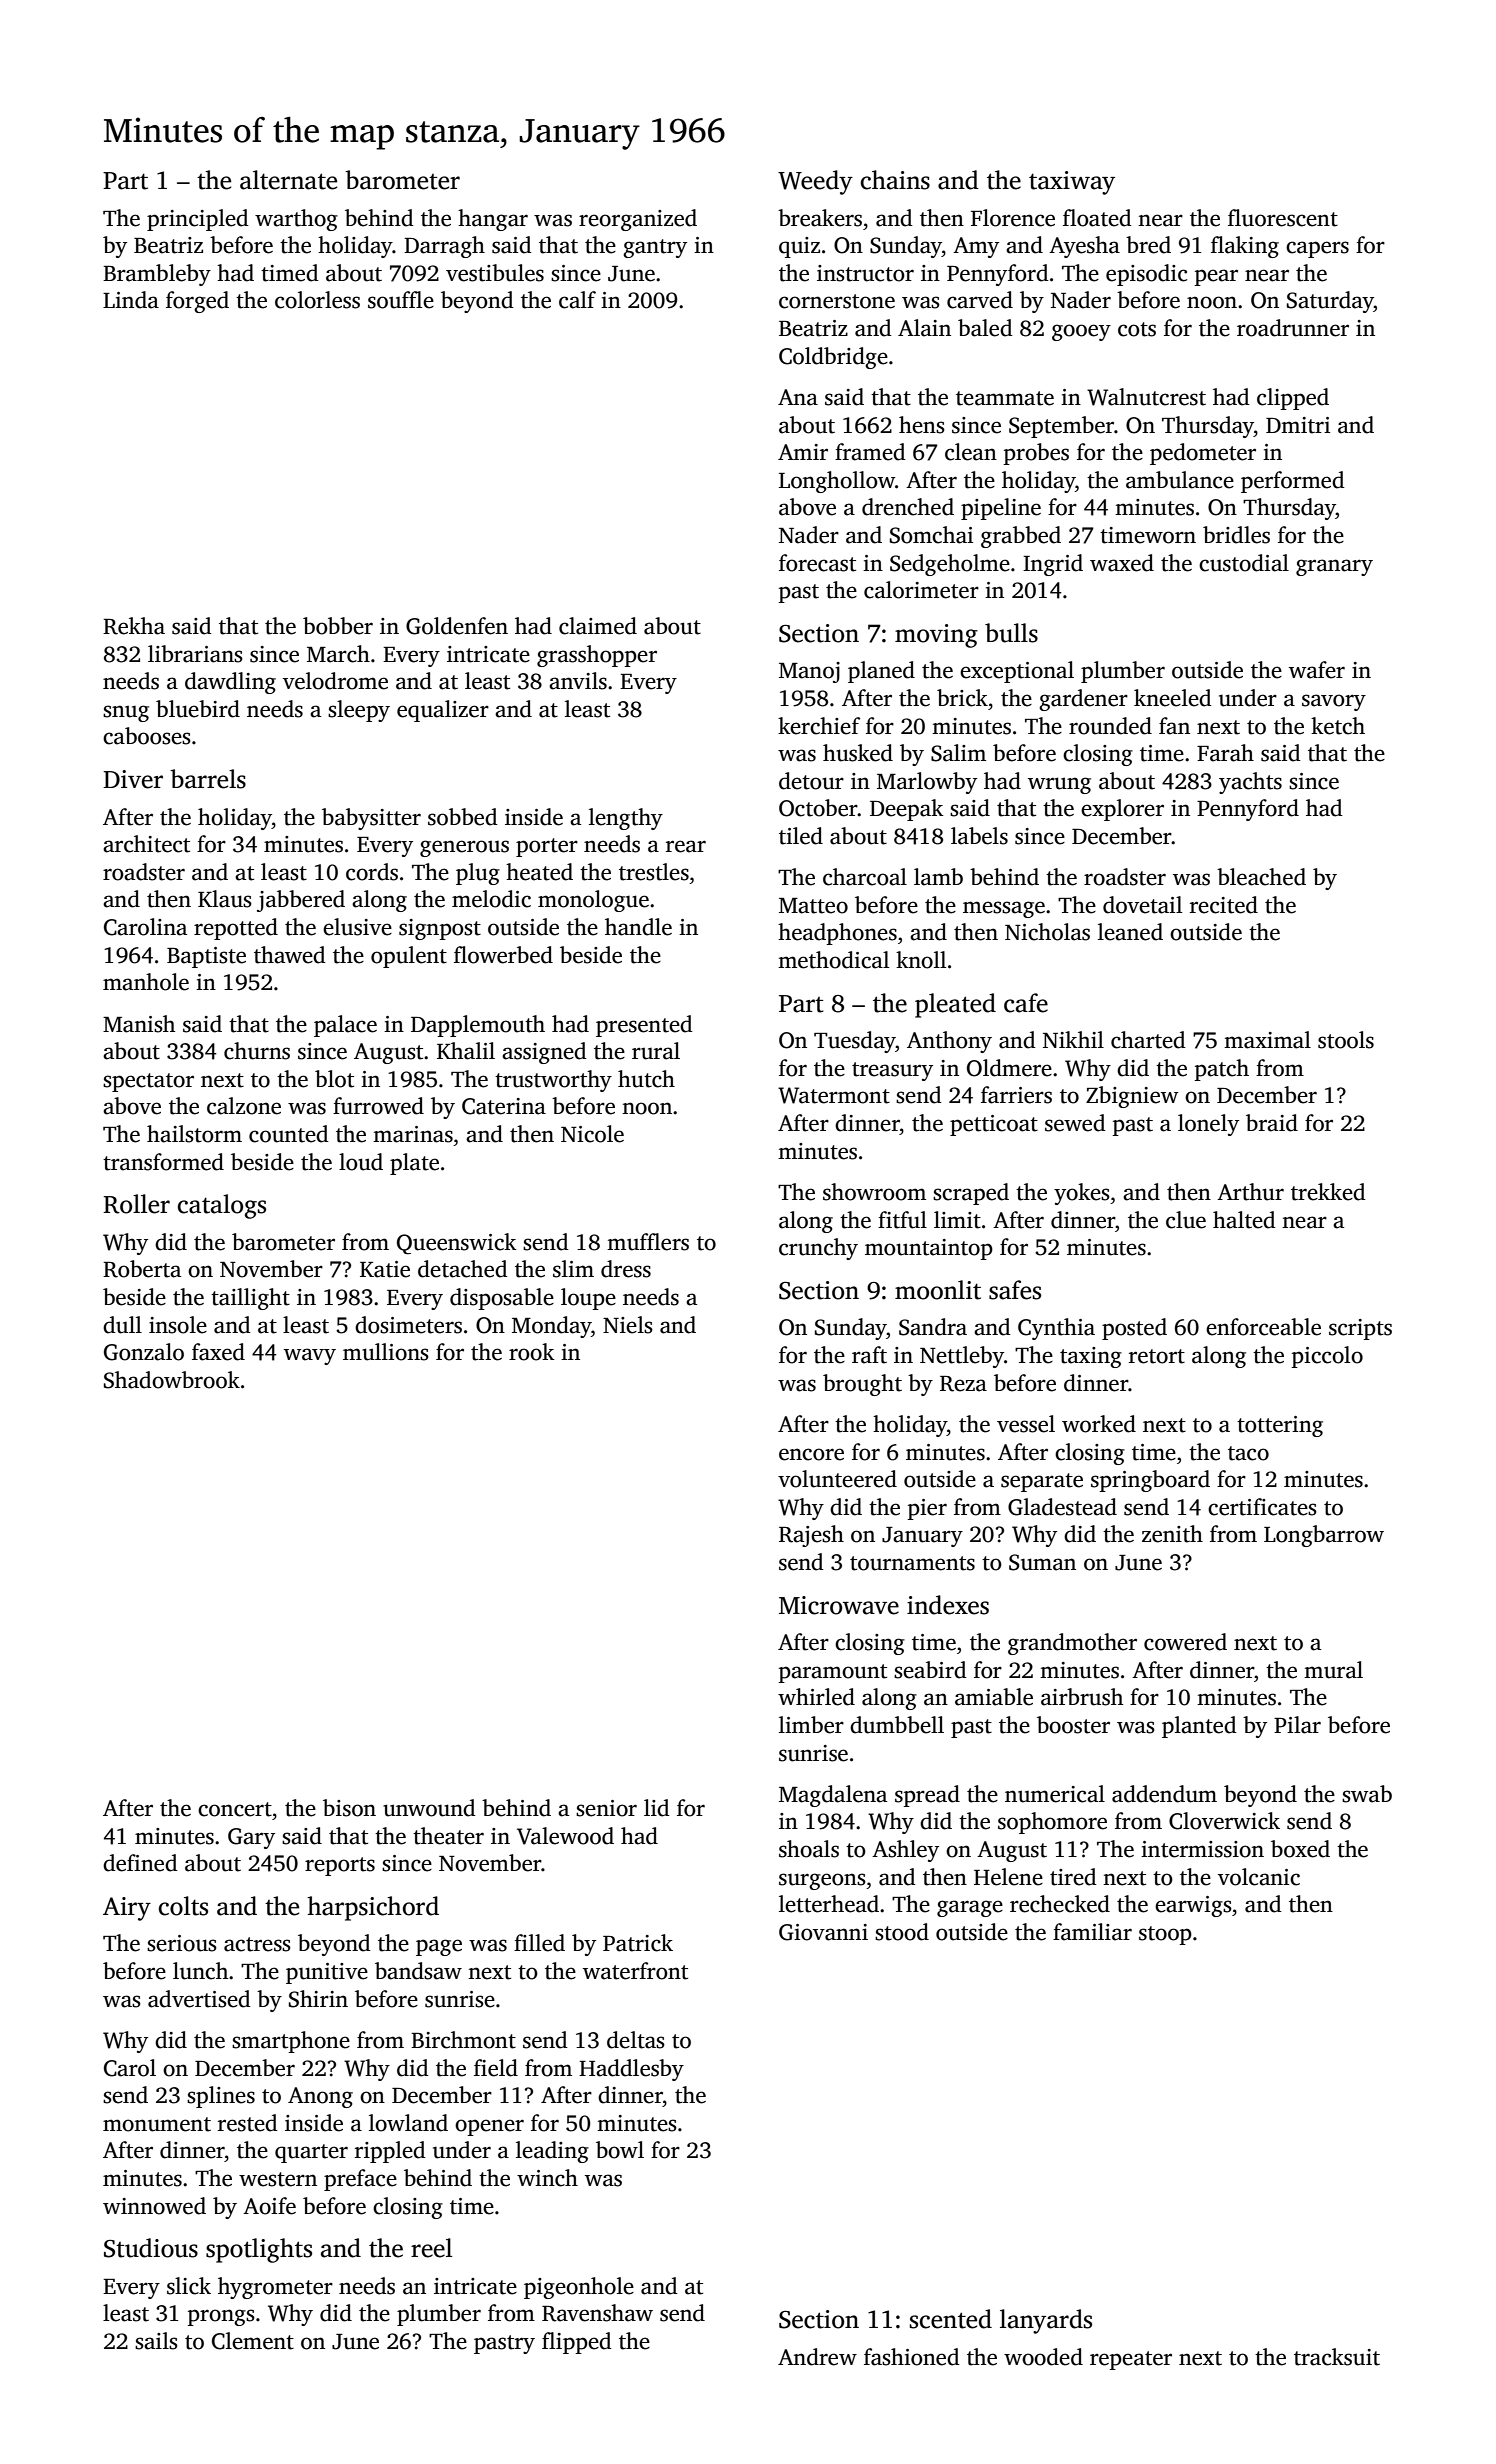 The height and width of the page is (2464, 1496). Describe the element at coordinates (1328, 1192) in the page. I see `trekked` at that location.
